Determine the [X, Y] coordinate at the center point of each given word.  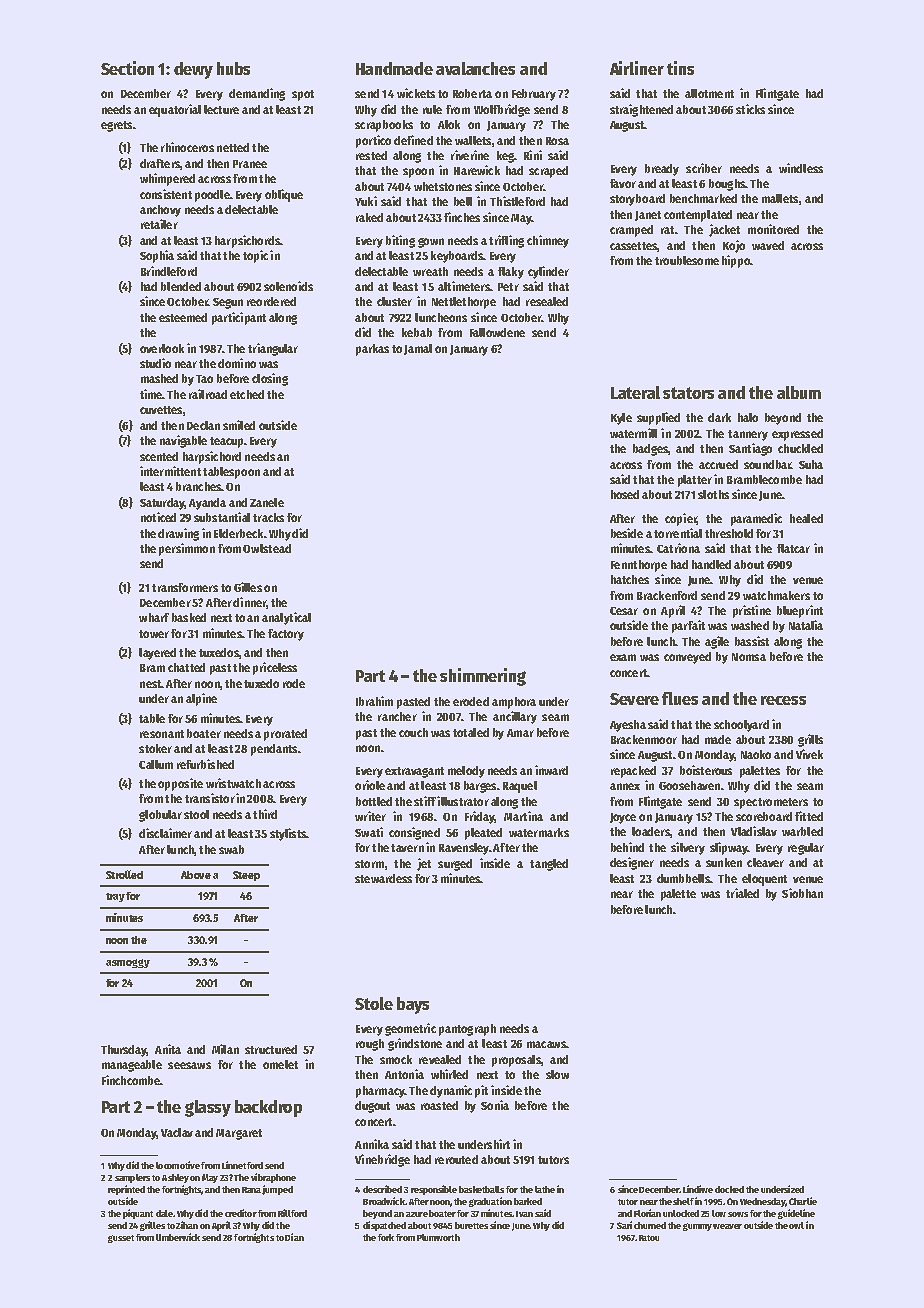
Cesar [624, 611]
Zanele [267, 502]
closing [270, 379]
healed [806, 518]
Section [127, 68]
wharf [154, 617]
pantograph [467, 1030]
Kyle [621, 419]
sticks [750, 109]
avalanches [475, 68]
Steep [246, 876]
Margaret [239, 1134]
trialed [742, 893]
